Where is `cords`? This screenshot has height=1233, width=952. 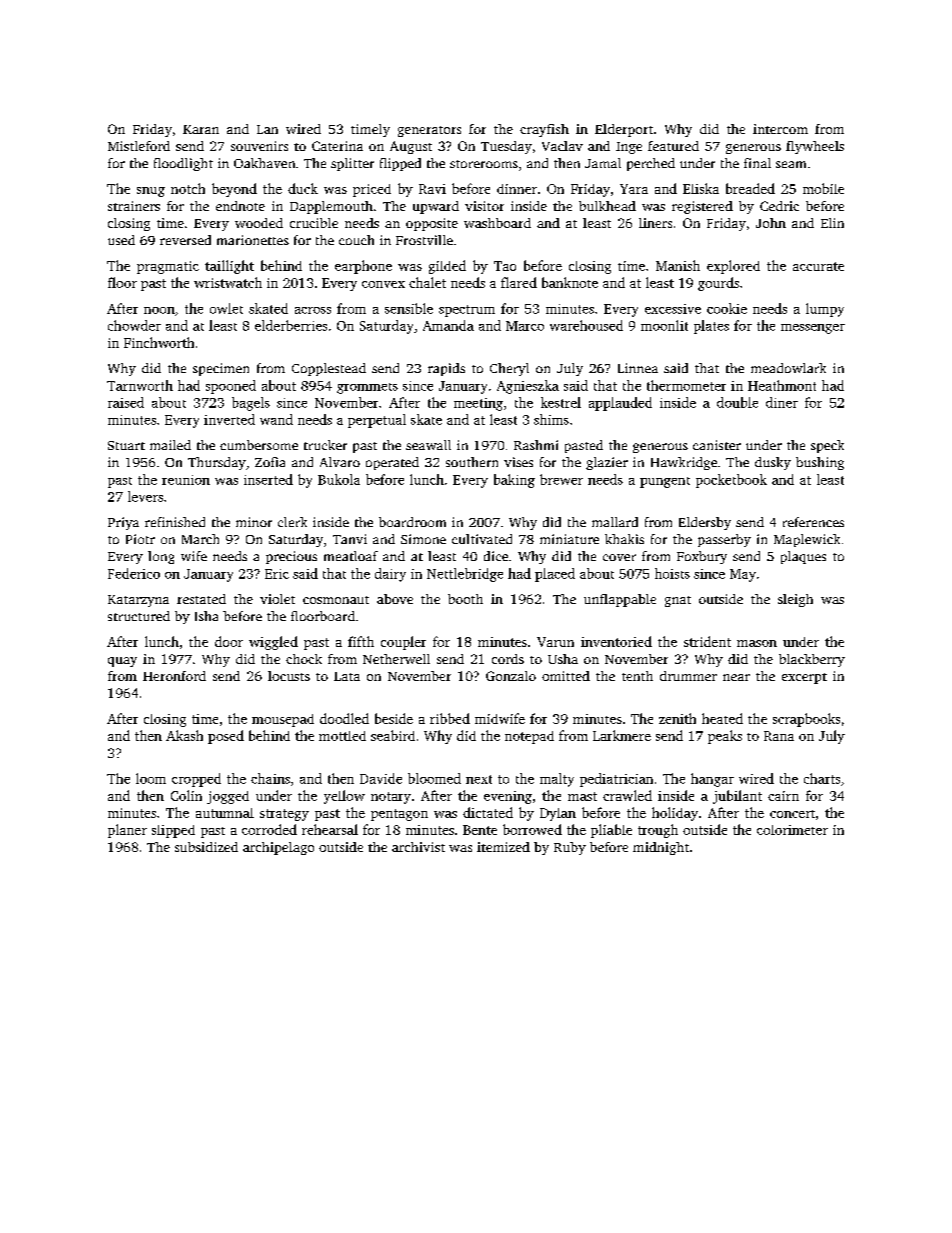 cords is located at coordinates (508, 659).
